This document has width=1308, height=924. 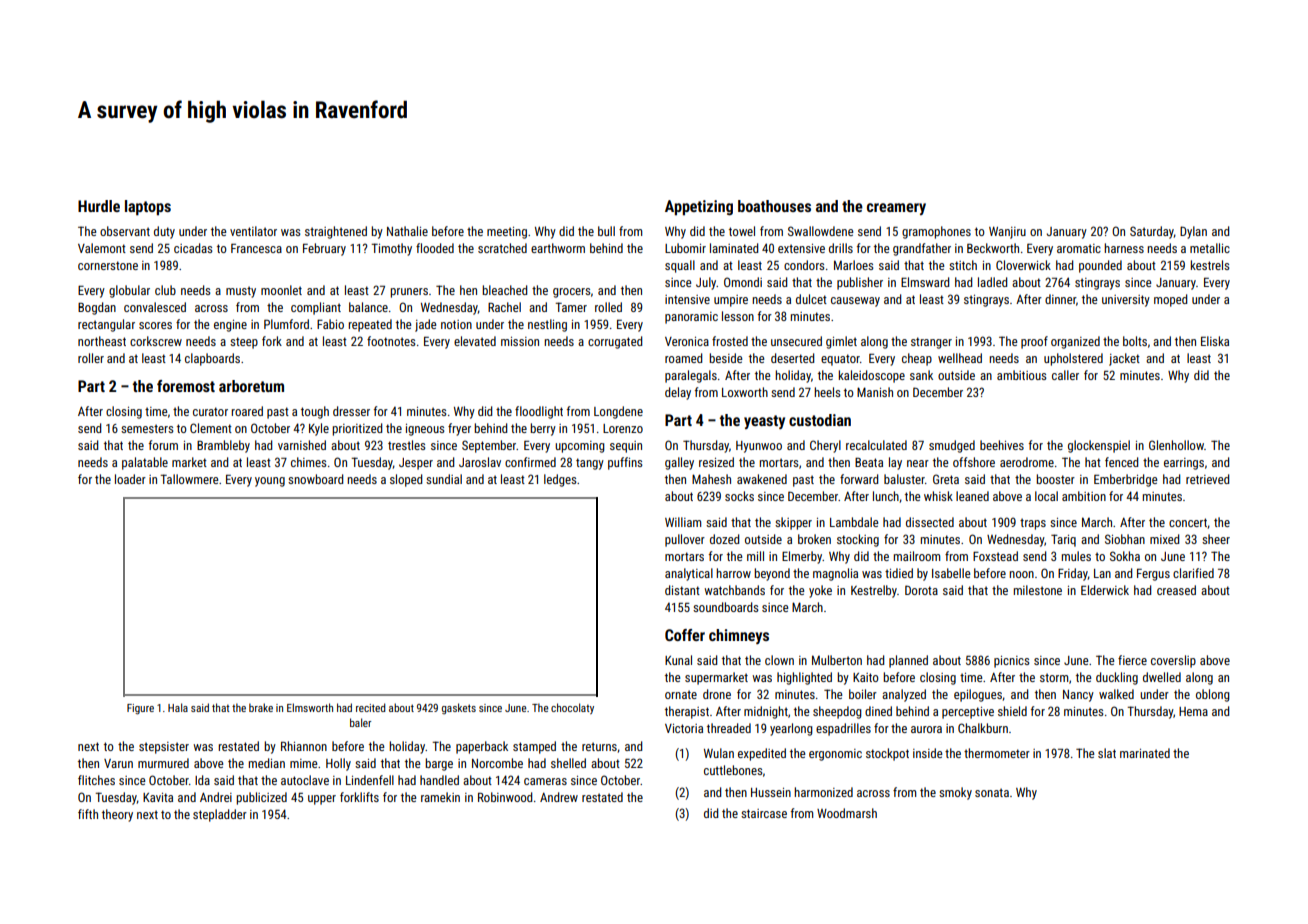 I want to click on panoramic, so click(x=691, y=318).
